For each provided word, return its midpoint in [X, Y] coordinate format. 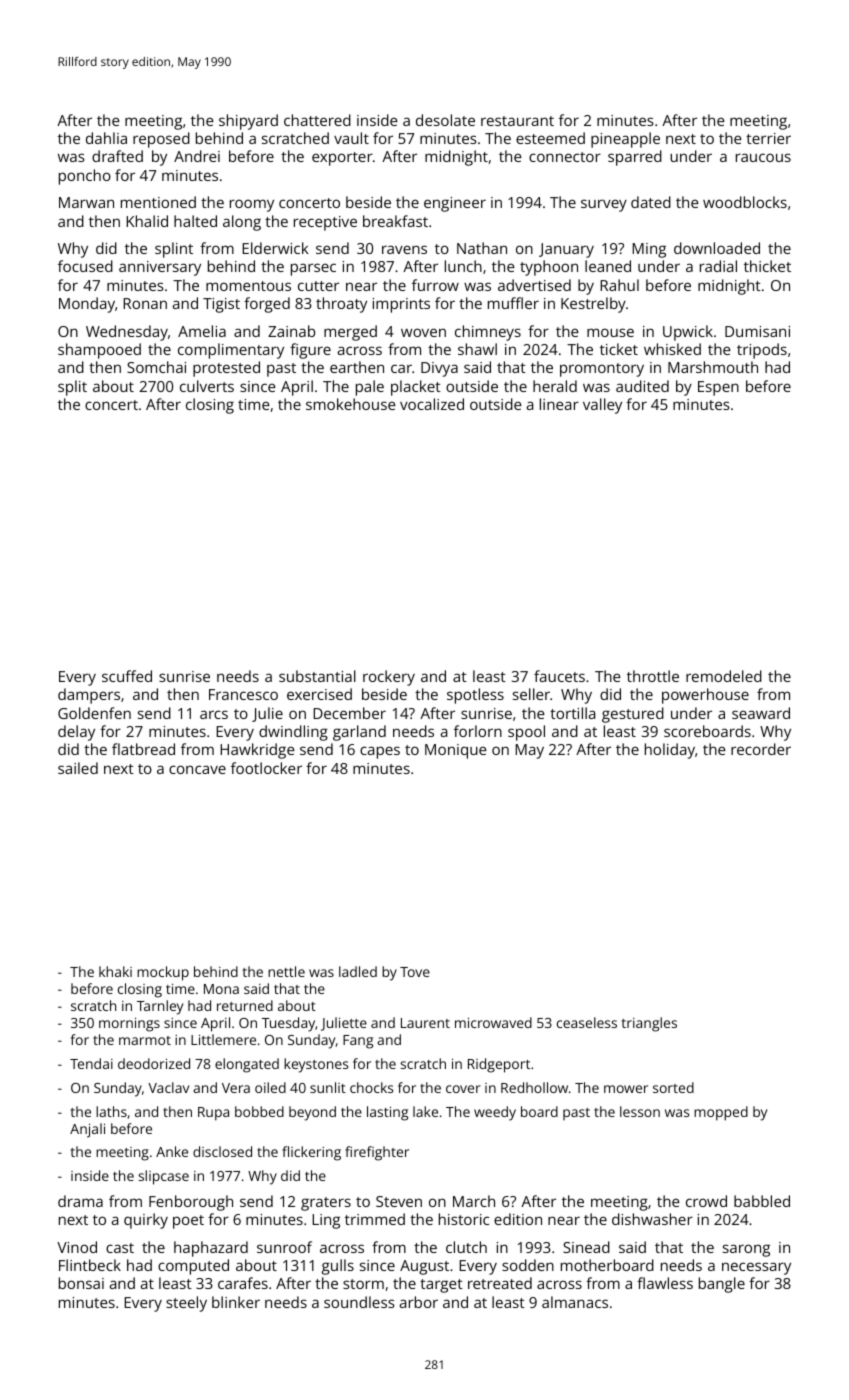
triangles [649, 1024]
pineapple [625, 140]
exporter [342, 159]
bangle [722, 1285]
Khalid [147, 221]
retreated [500, 1283]
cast [120, 1248]
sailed [78, 768]
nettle [286, 971]
